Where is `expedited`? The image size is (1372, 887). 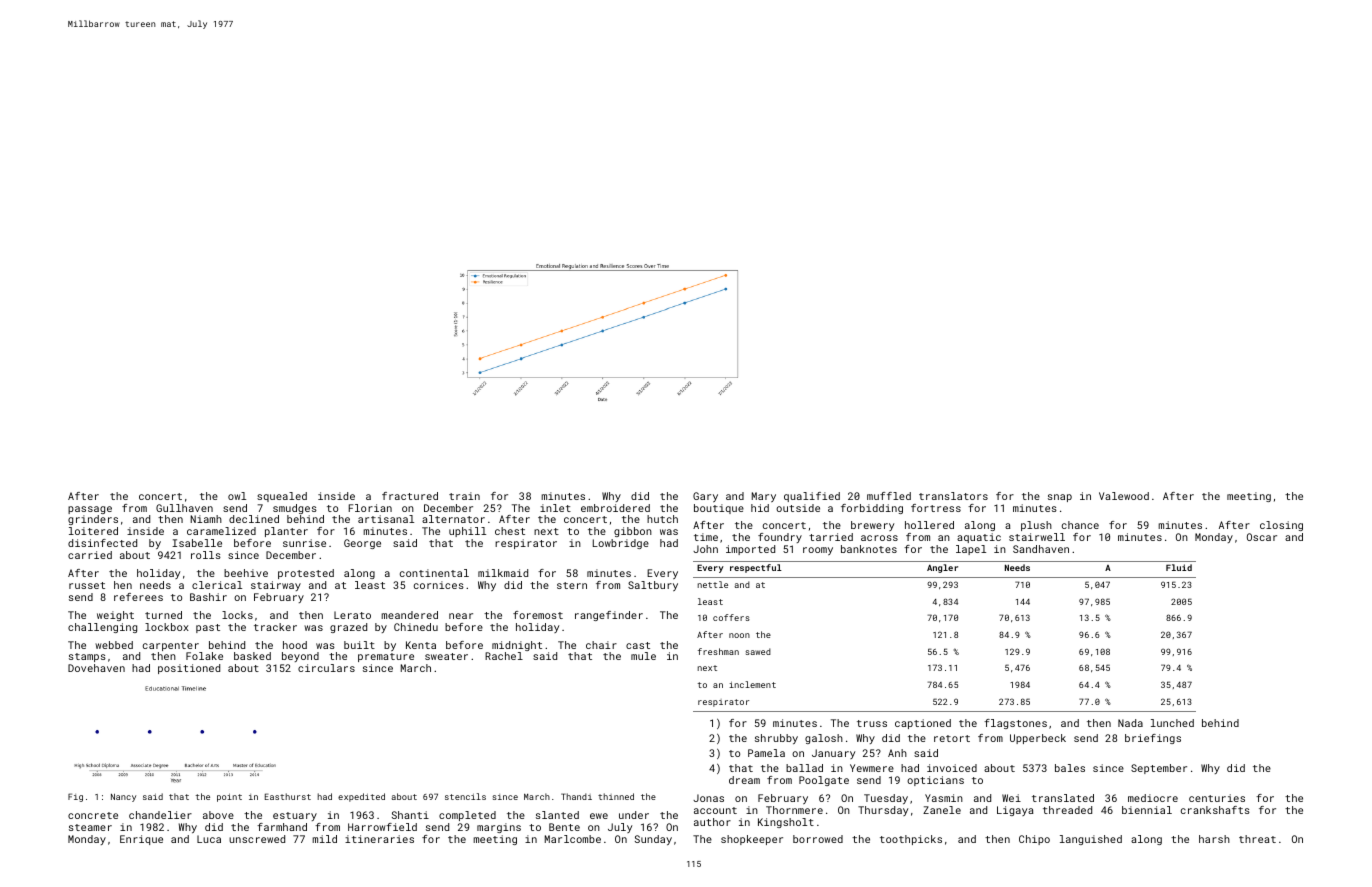
expedited is located at coordinates (361, 797).
